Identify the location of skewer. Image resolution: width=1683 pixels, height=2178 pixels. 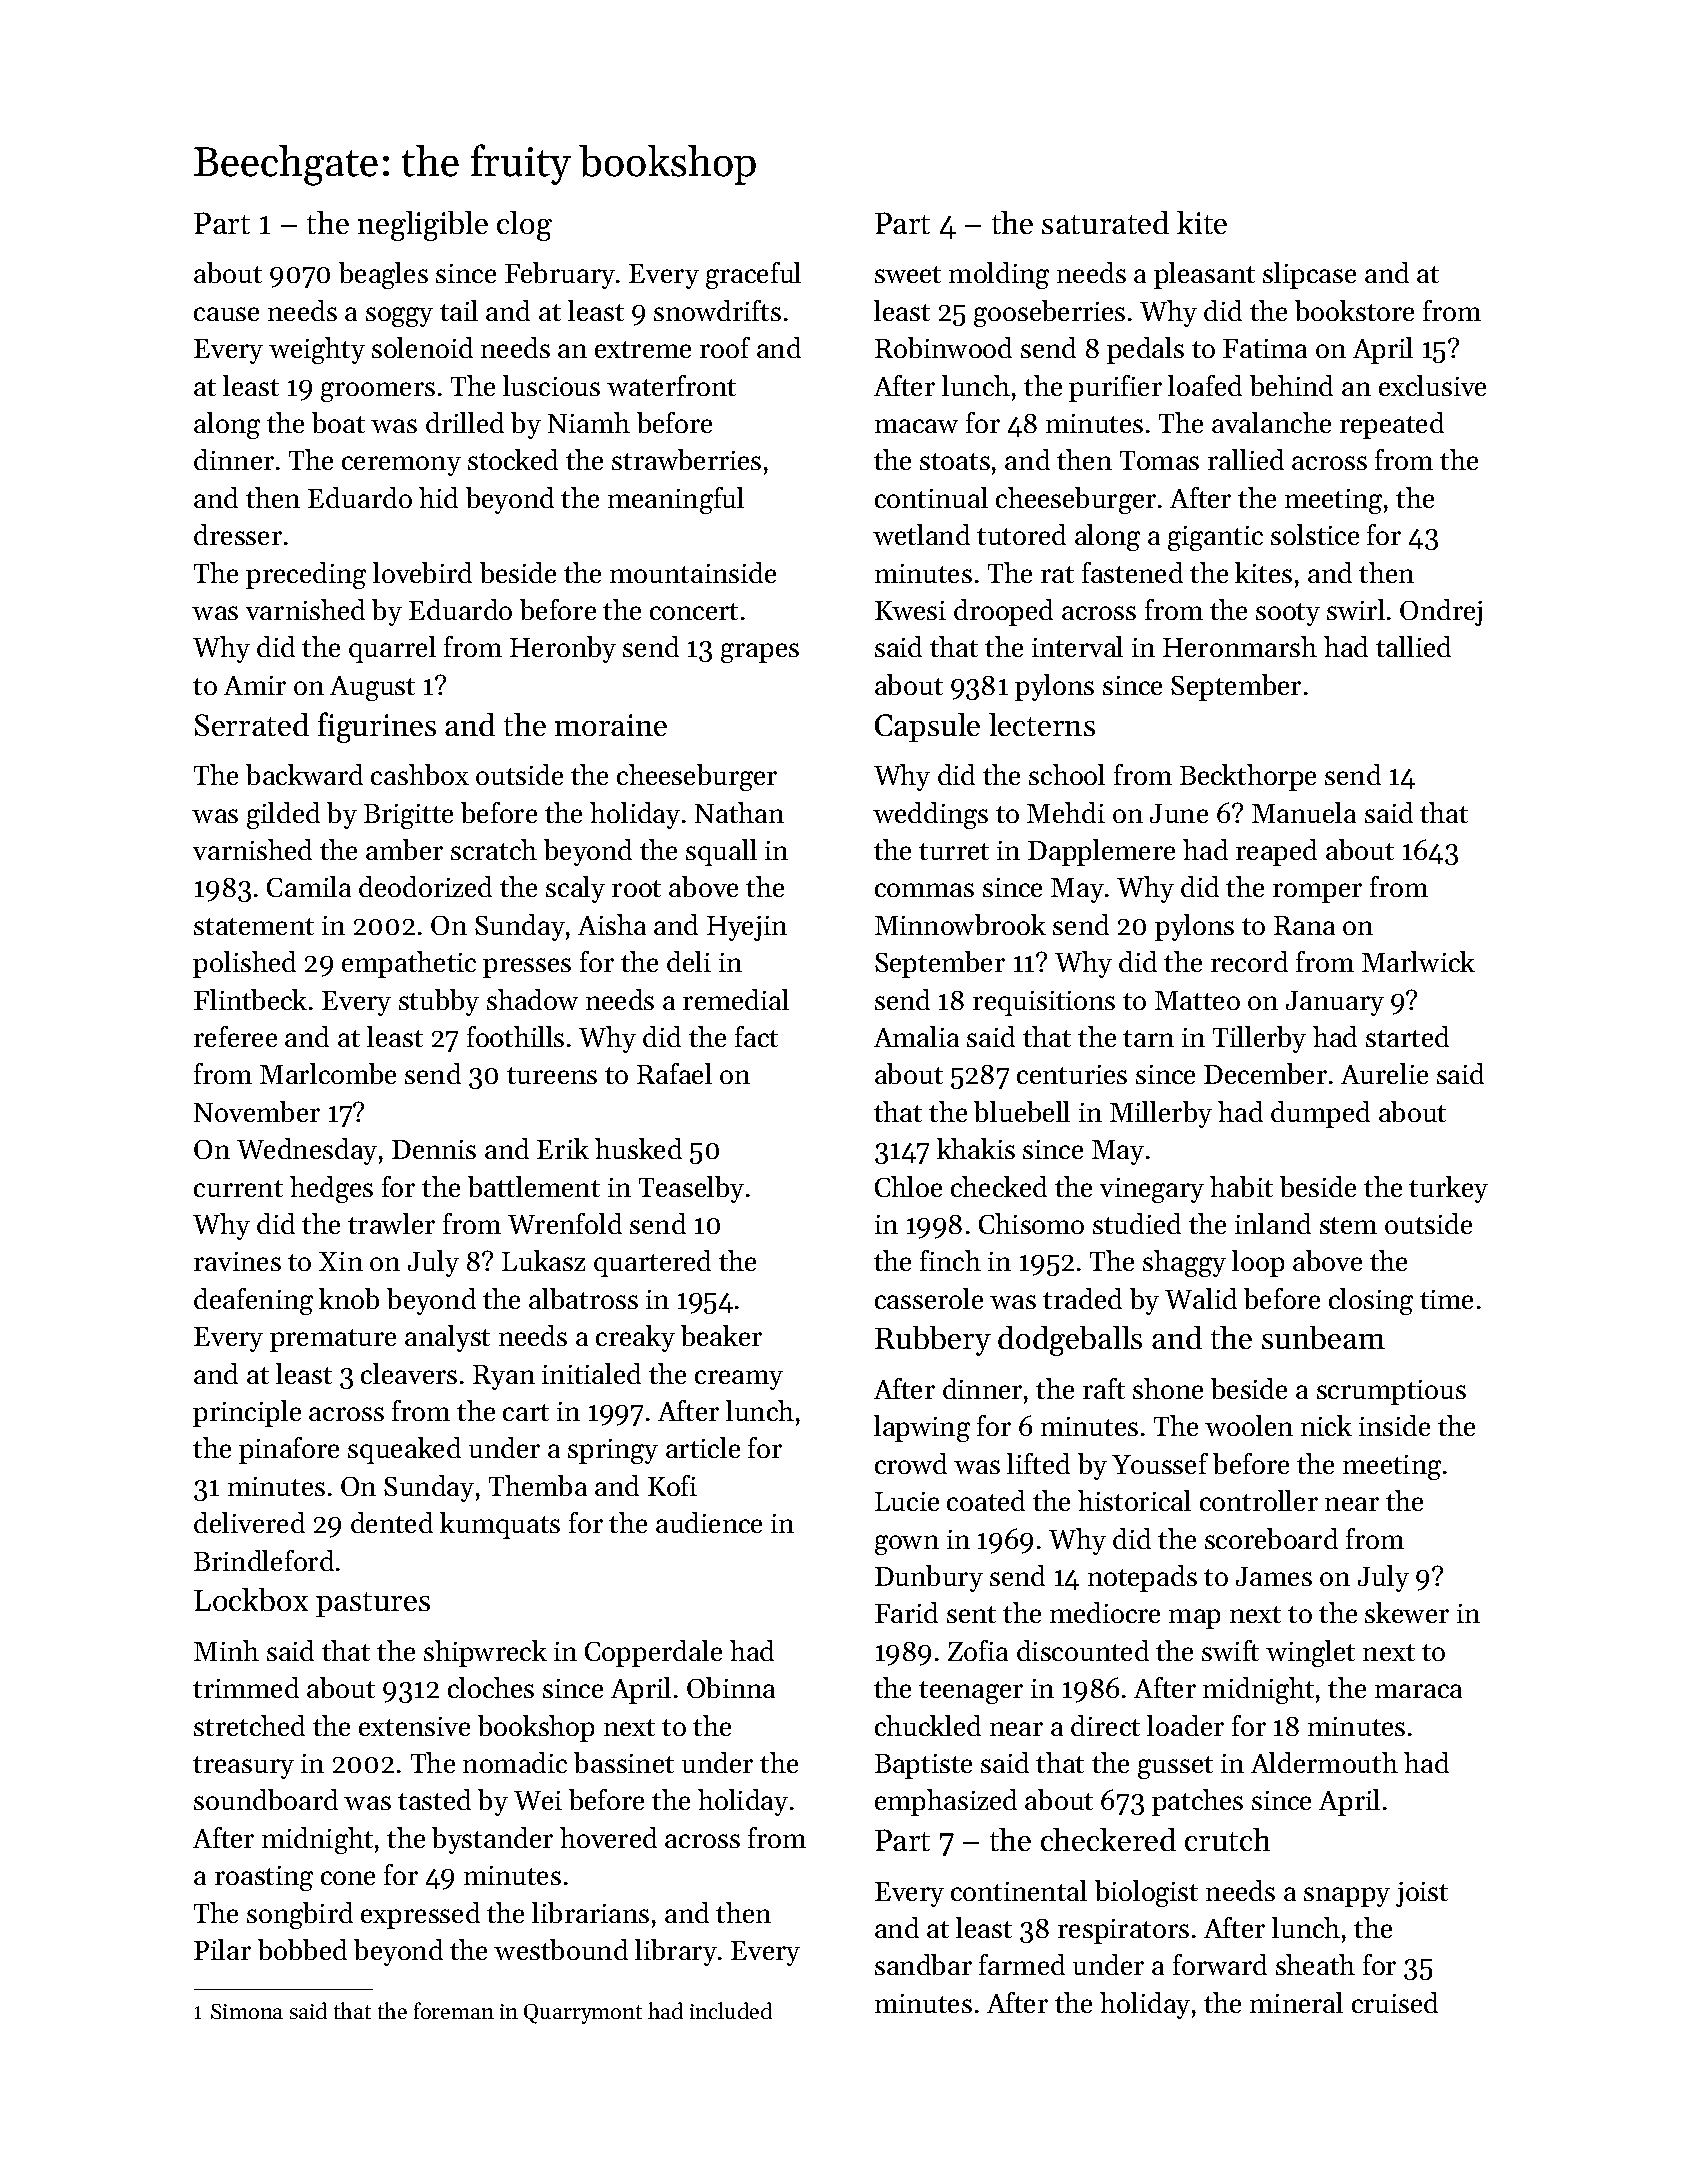
(1407, 1612).
